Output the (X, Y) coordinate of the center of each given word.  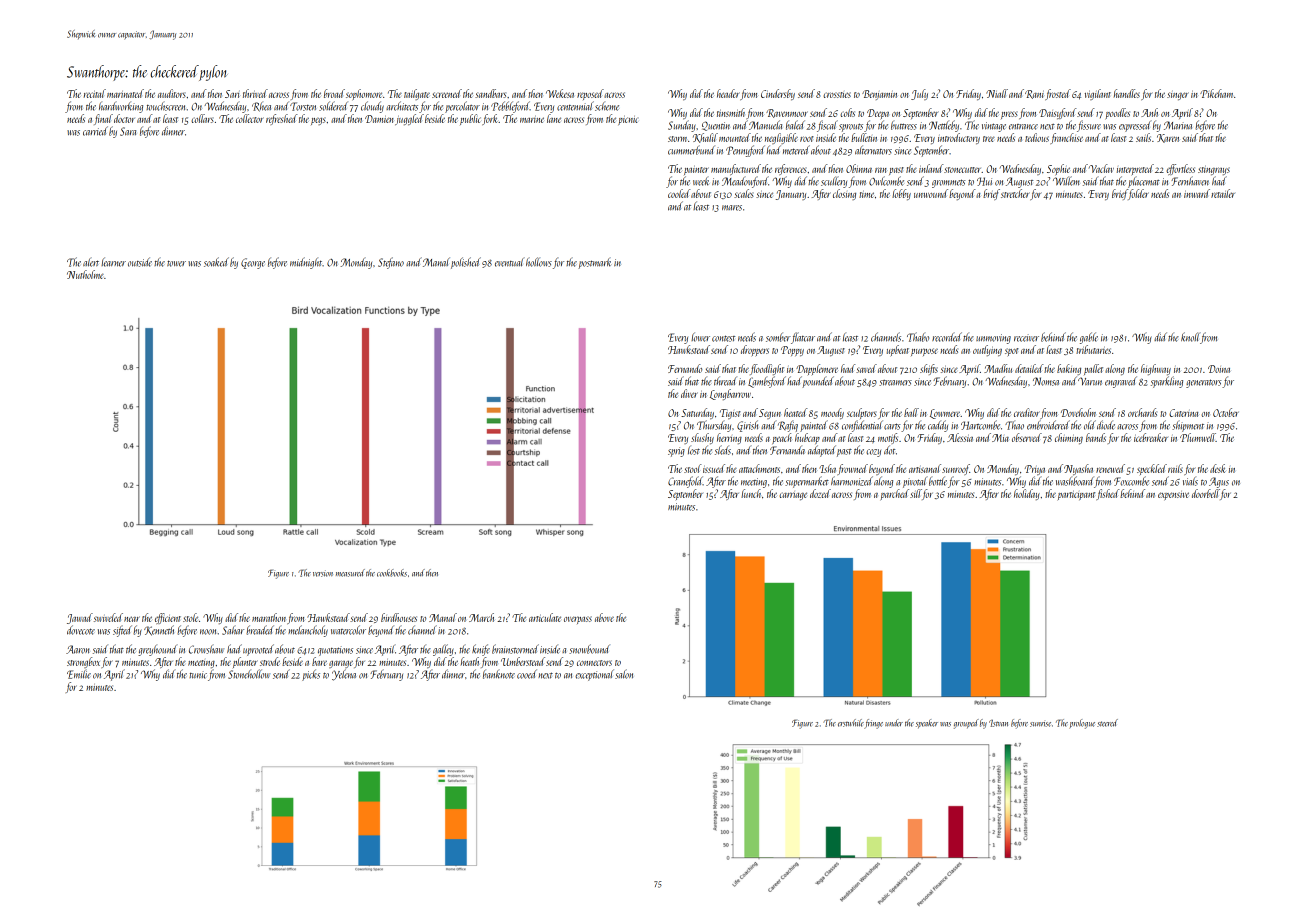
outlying (987, 350)
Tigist (730, 414)
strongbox (83, 662)
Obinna (859, 168)
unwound (931, 193)
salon (624, 674)
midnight (306, 263)
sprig (676, 452)
